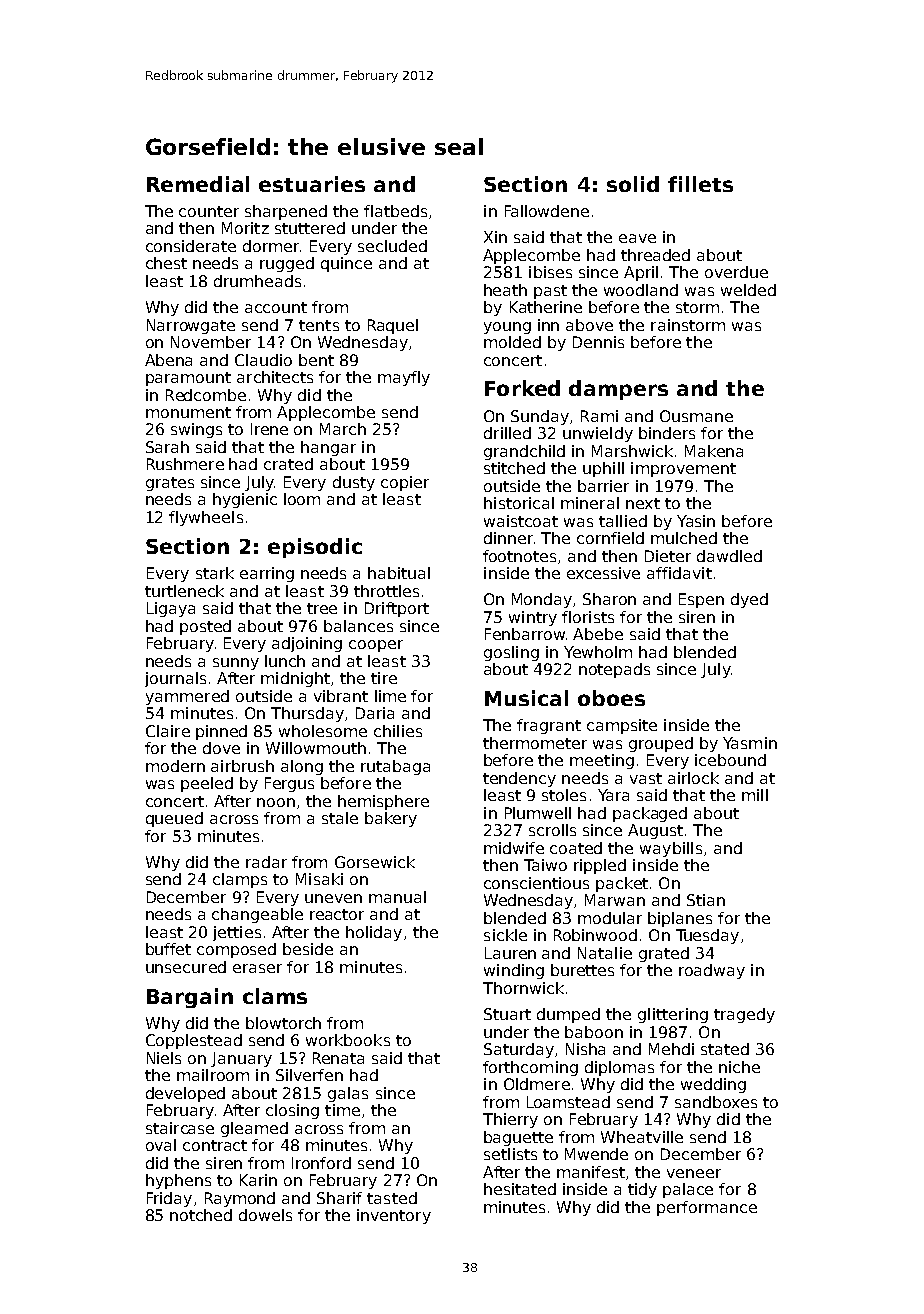 This document has height=1314, width=924. What do you see at coordinates (265, 1215) in the document?
I see `dowels` at bounding box center [265, 1215].
